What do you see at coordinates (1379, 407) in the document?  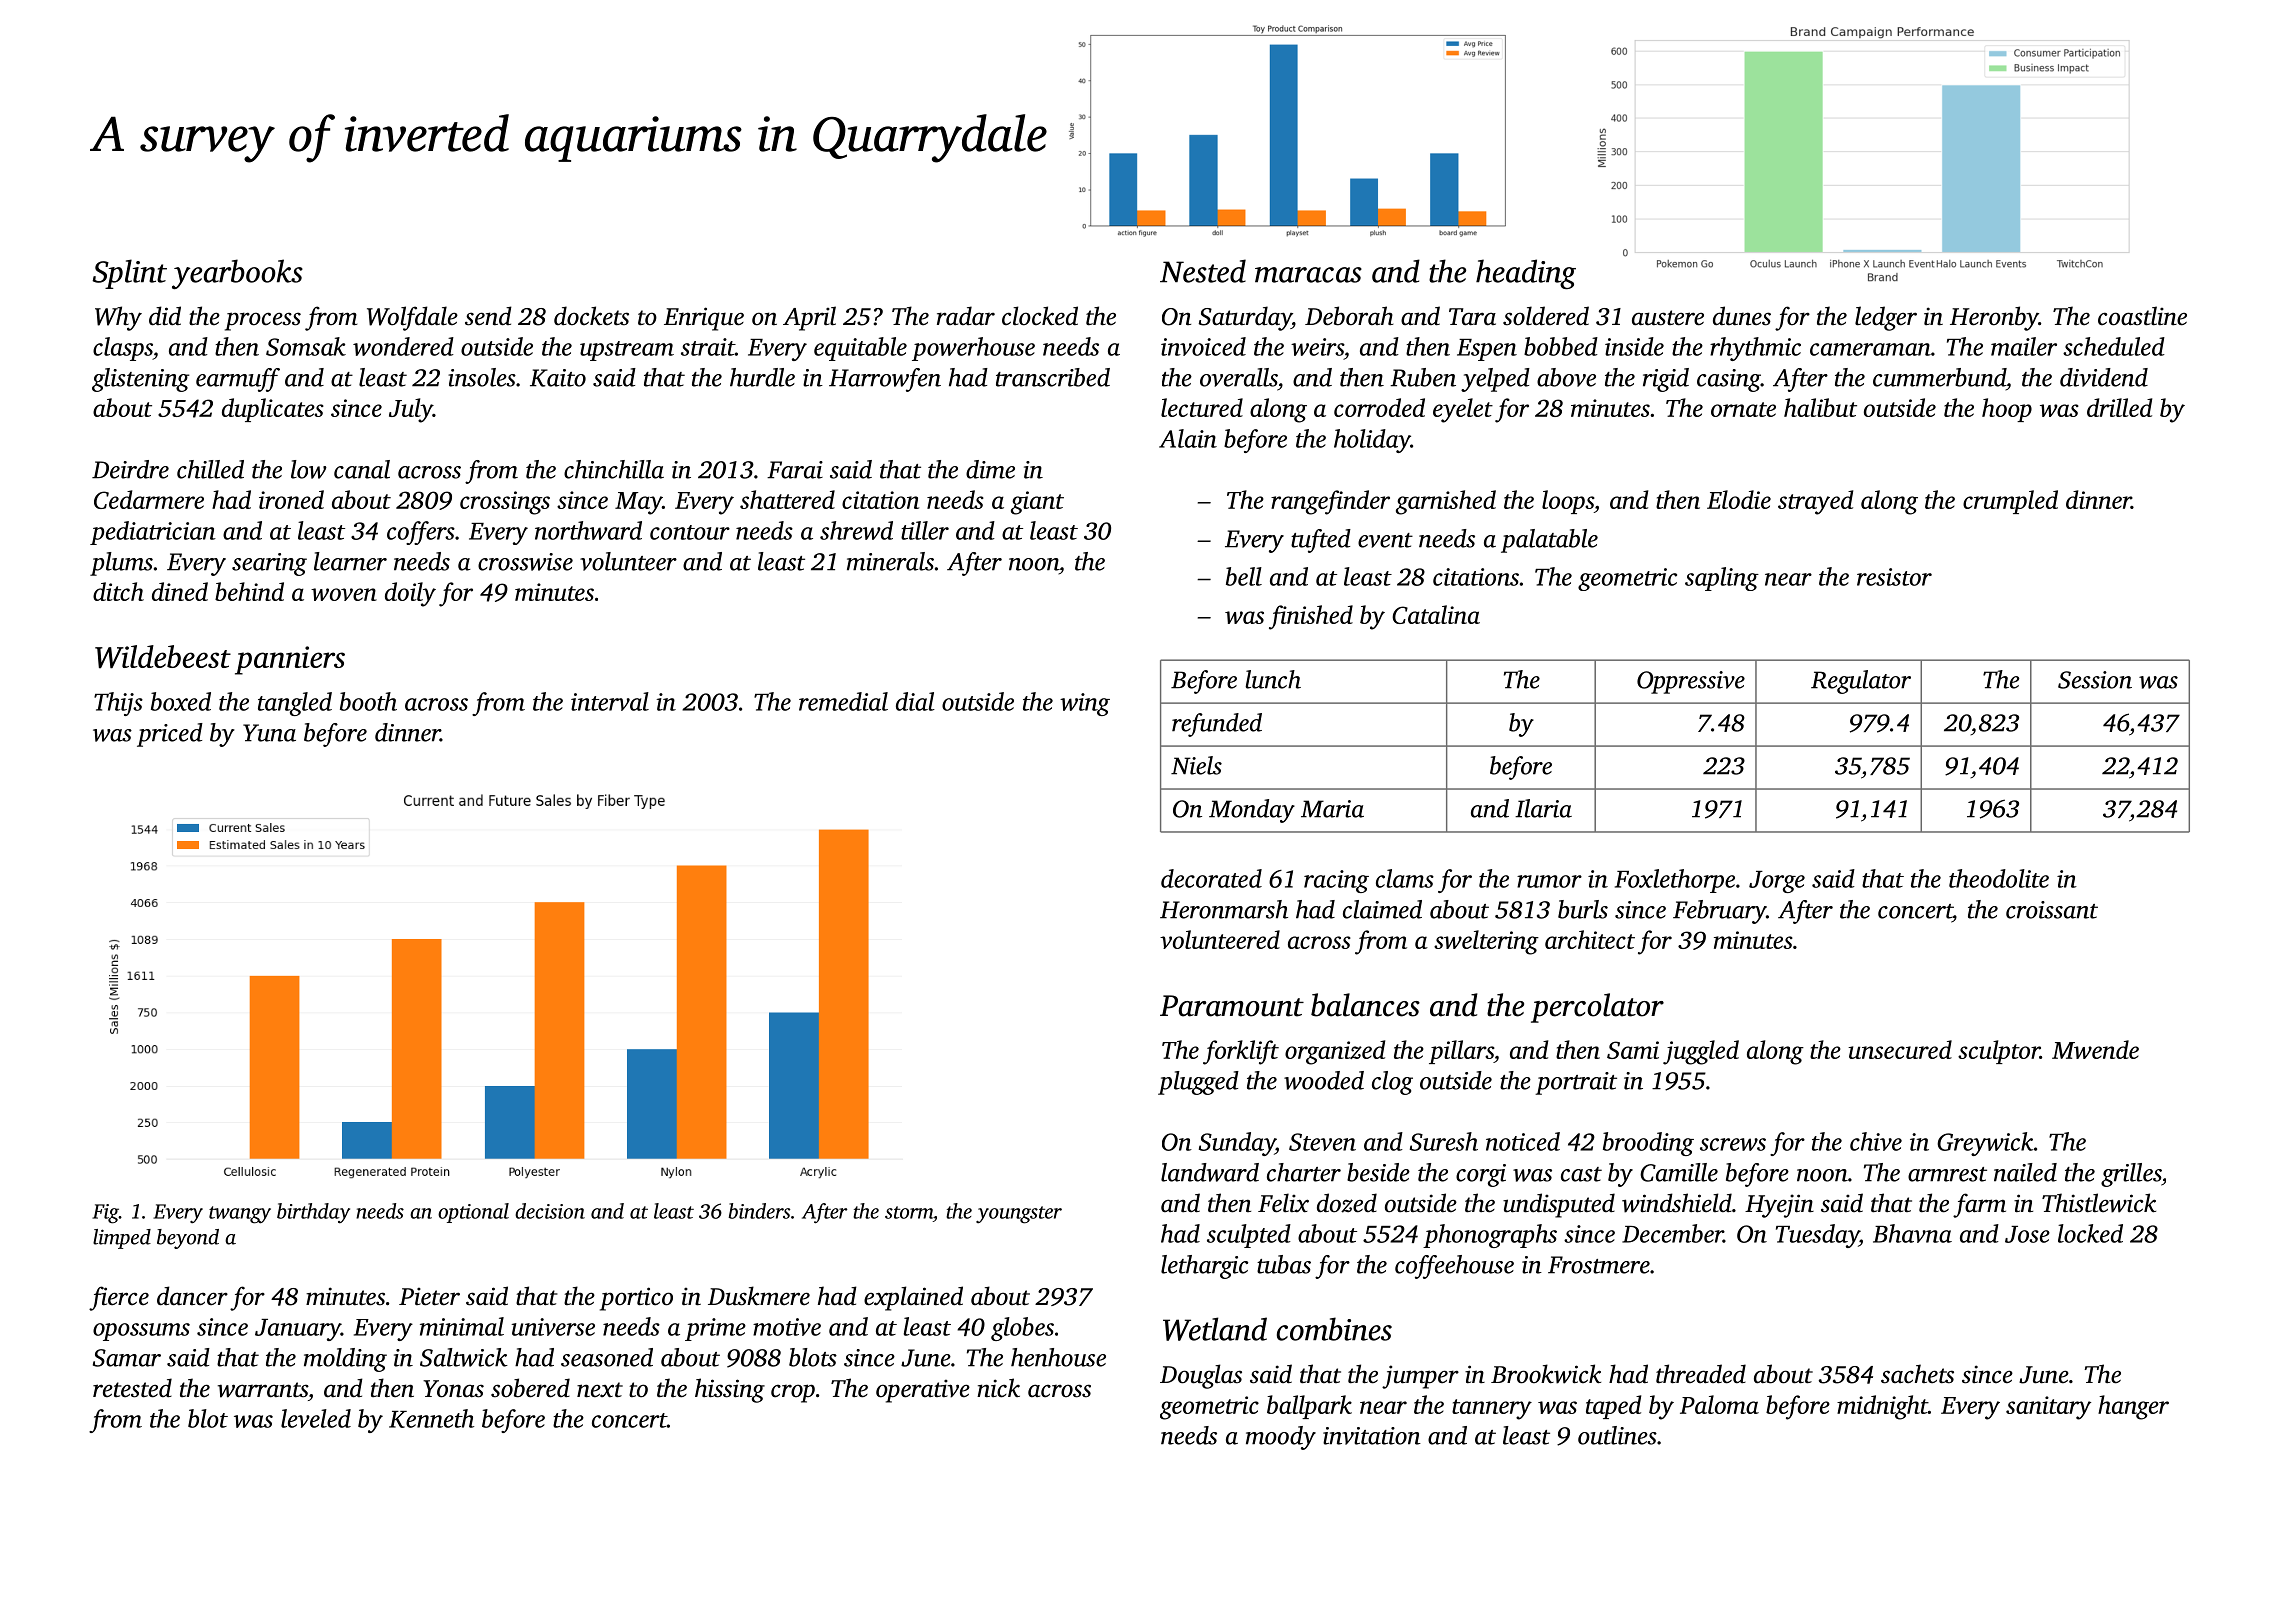 I see `corroded` at bounding box center [1379, 407].
